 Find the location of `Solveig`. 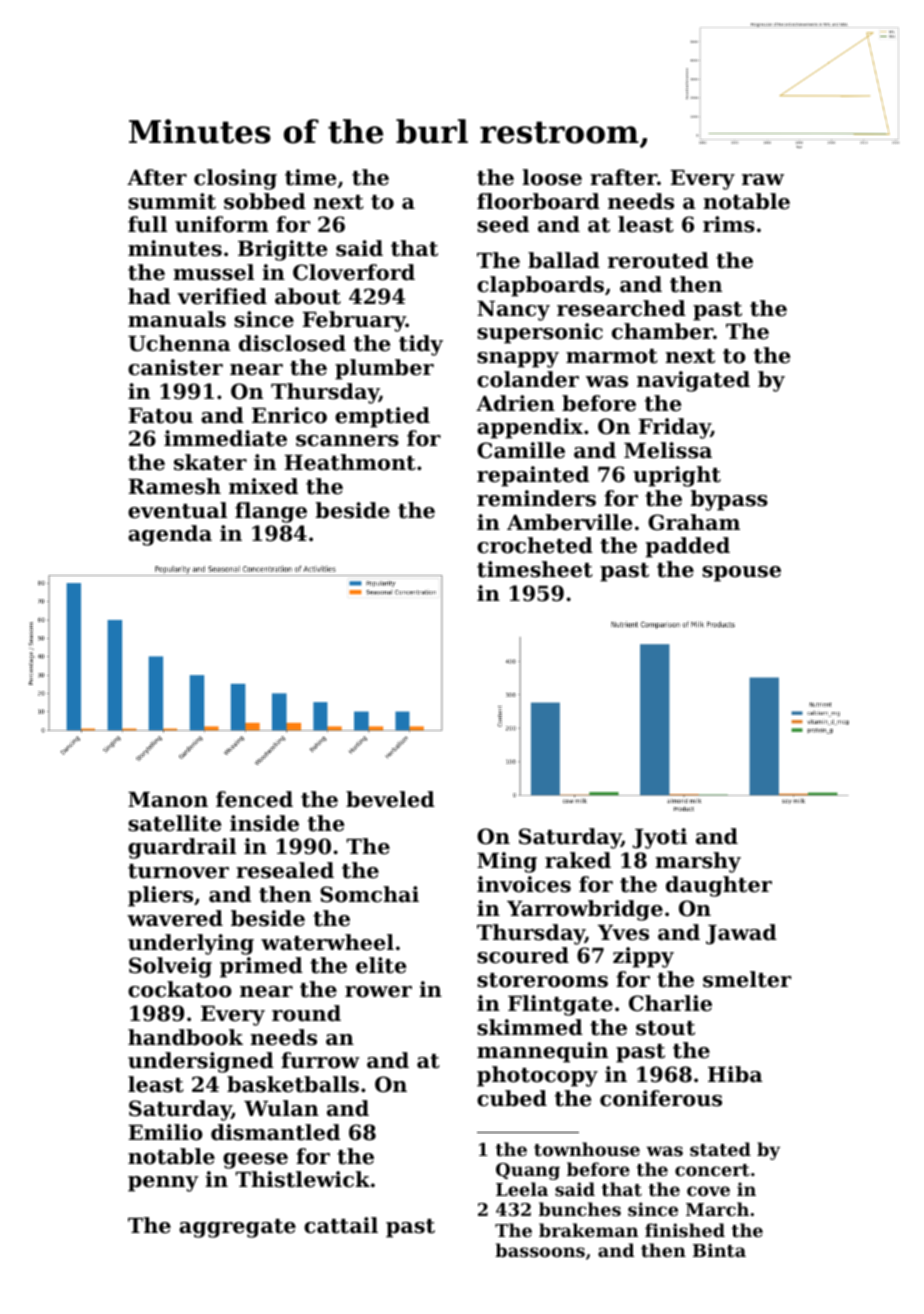

Solveig is located at coordinates (170, 967).
